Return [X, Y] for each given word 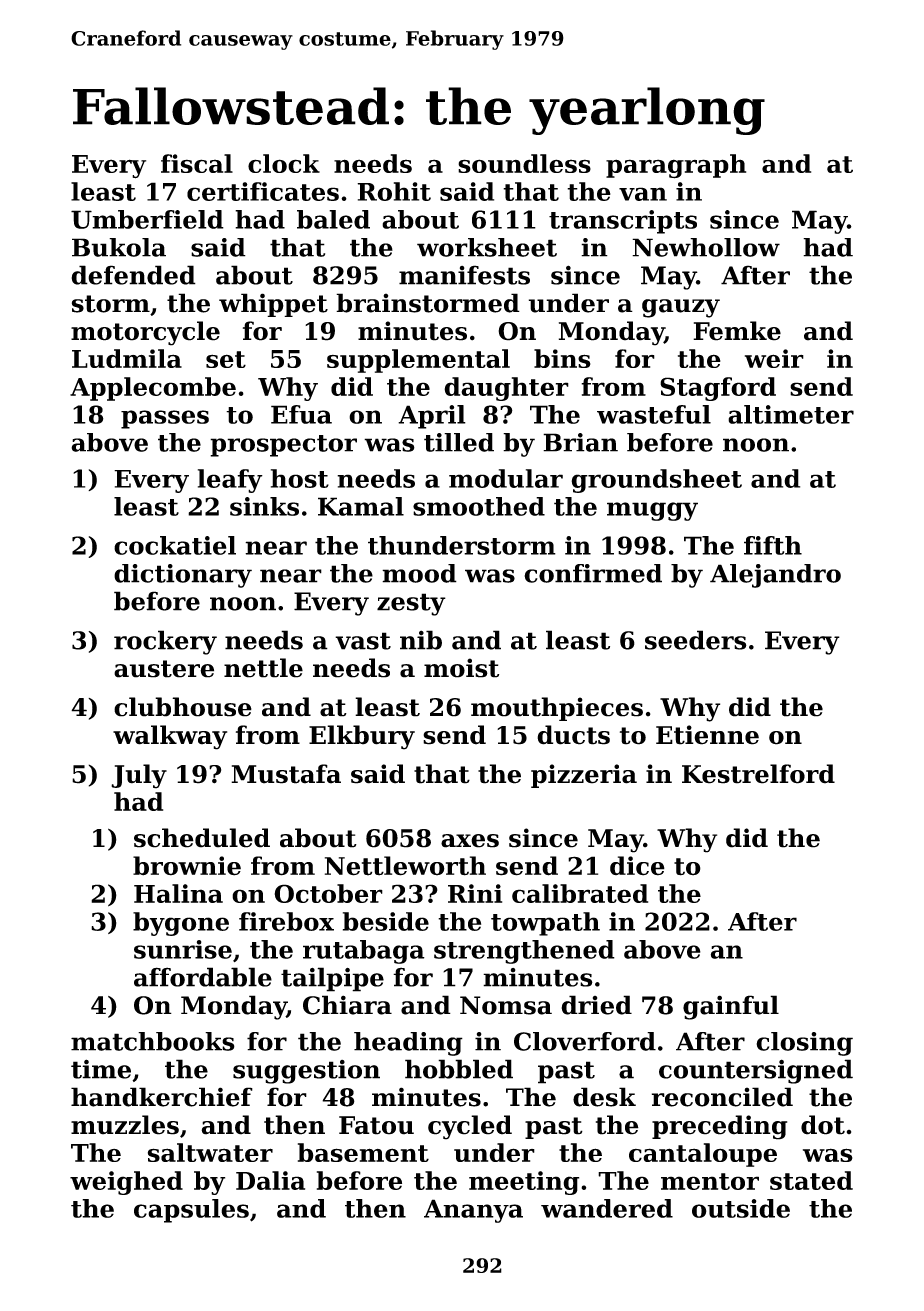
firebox [286, 921]
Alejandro [775, 576]
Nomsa [506, 1005]
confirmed [593, 573]
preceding [719, 1127]
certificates [263, 191]
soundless [524, 163]
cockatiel [175, 545]
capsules [191, 1211]
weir [774, 358]
